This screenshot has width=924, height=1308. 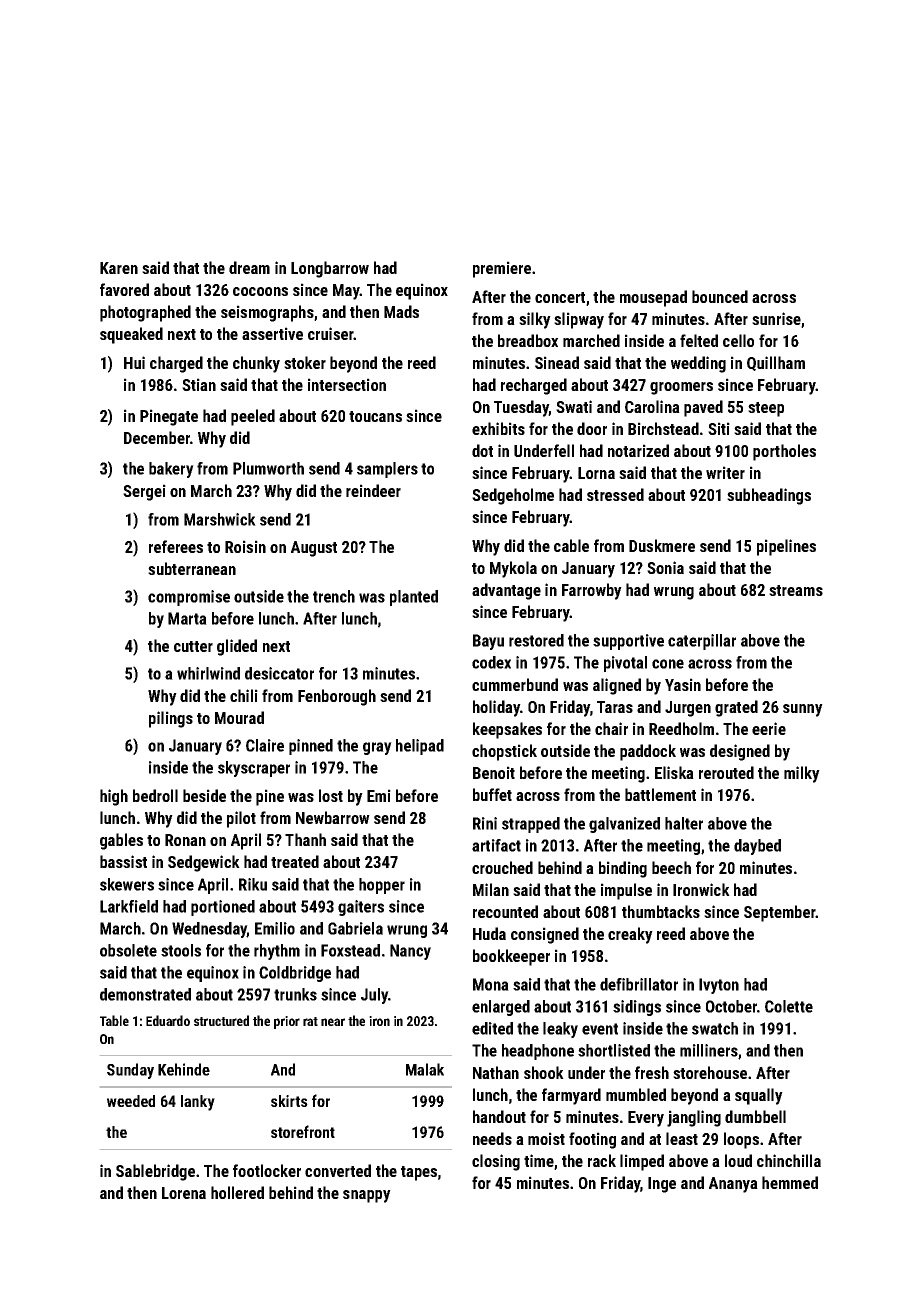 What do you see at coordinates (209, 930) in the screenshot?
I see `Wednesday` at bounding box center [209, 930].
